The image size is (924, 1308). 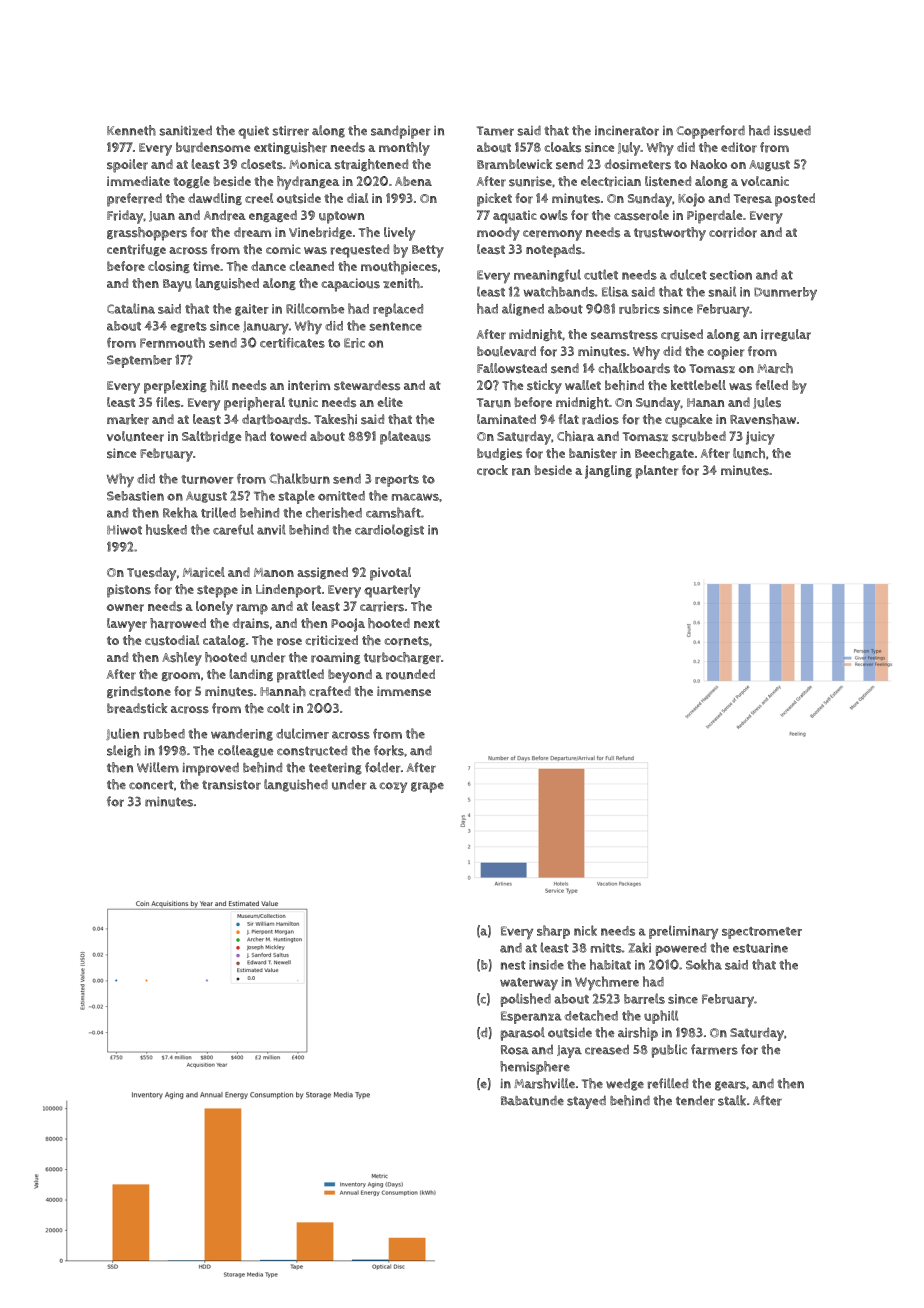 What do you see at coordinates (532, 1100) in the document?
I see `Babatunde` at bounding box center [532, 1100].
